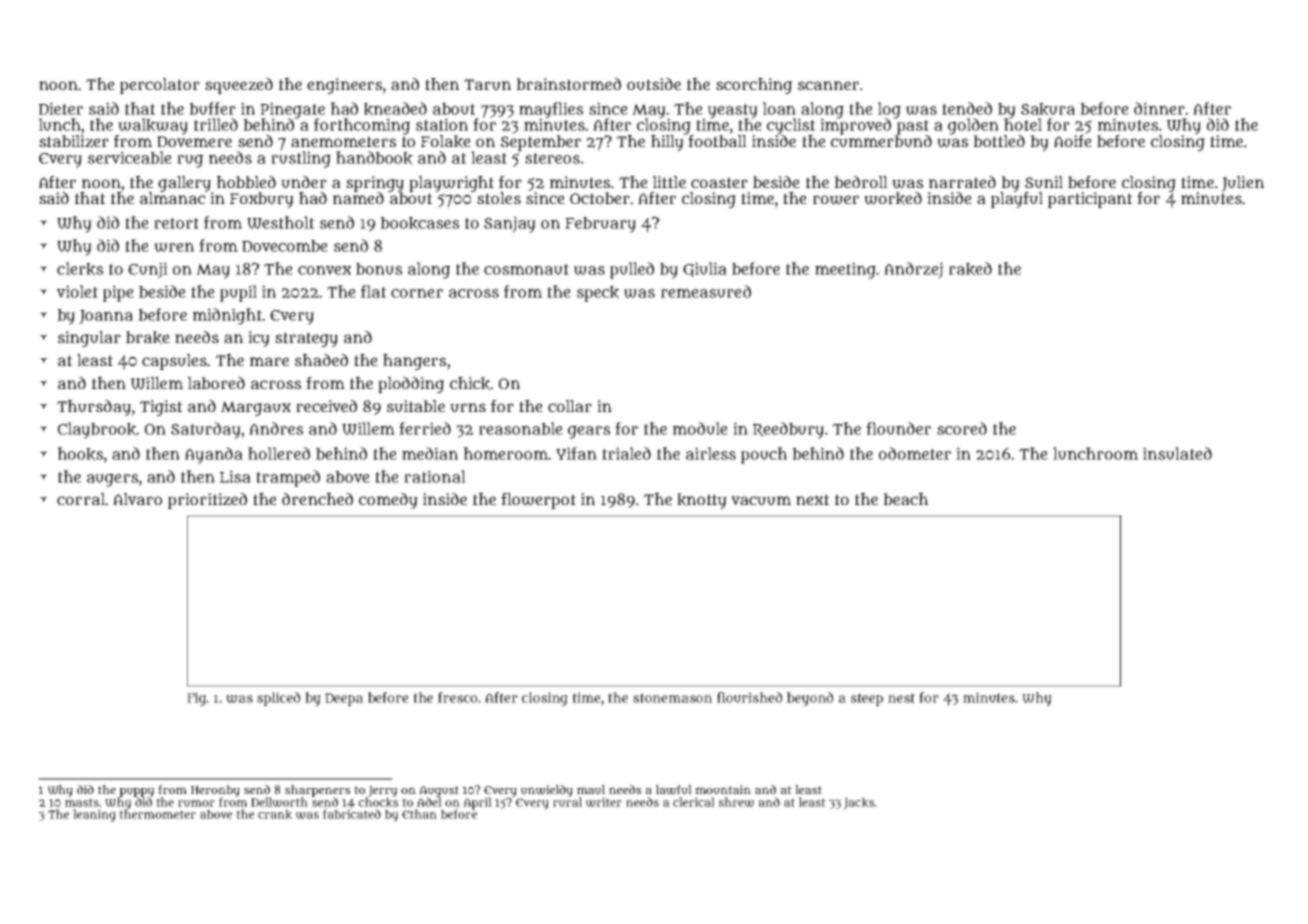 The height and width of the document is (924, 1308). What do you see at coordinates (61, 108) in the document?
I see `Dieter` at bounding box center [61, 108].
